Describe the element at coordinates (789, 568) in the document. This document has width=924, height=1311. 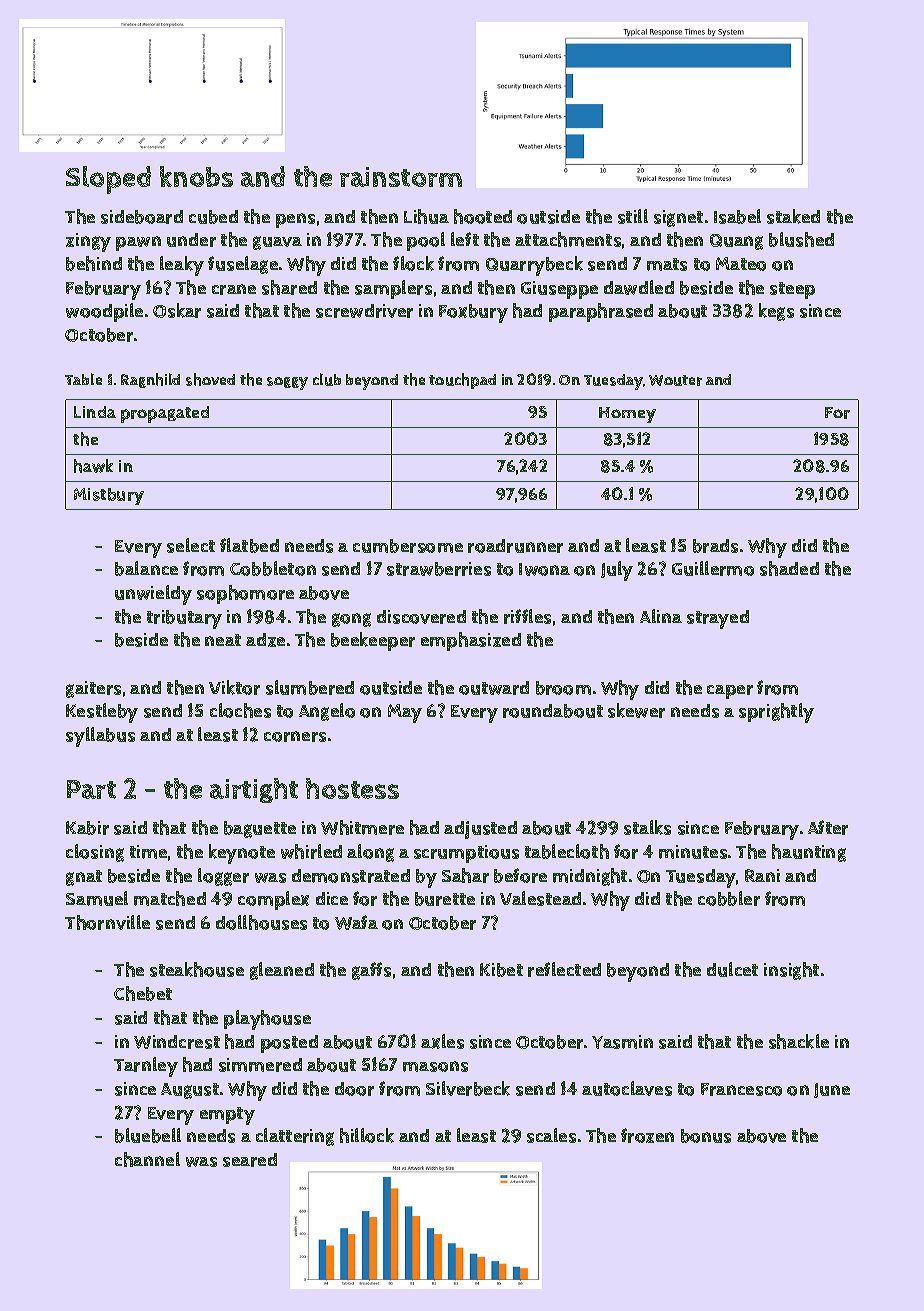
I see `shaded` at that location.
